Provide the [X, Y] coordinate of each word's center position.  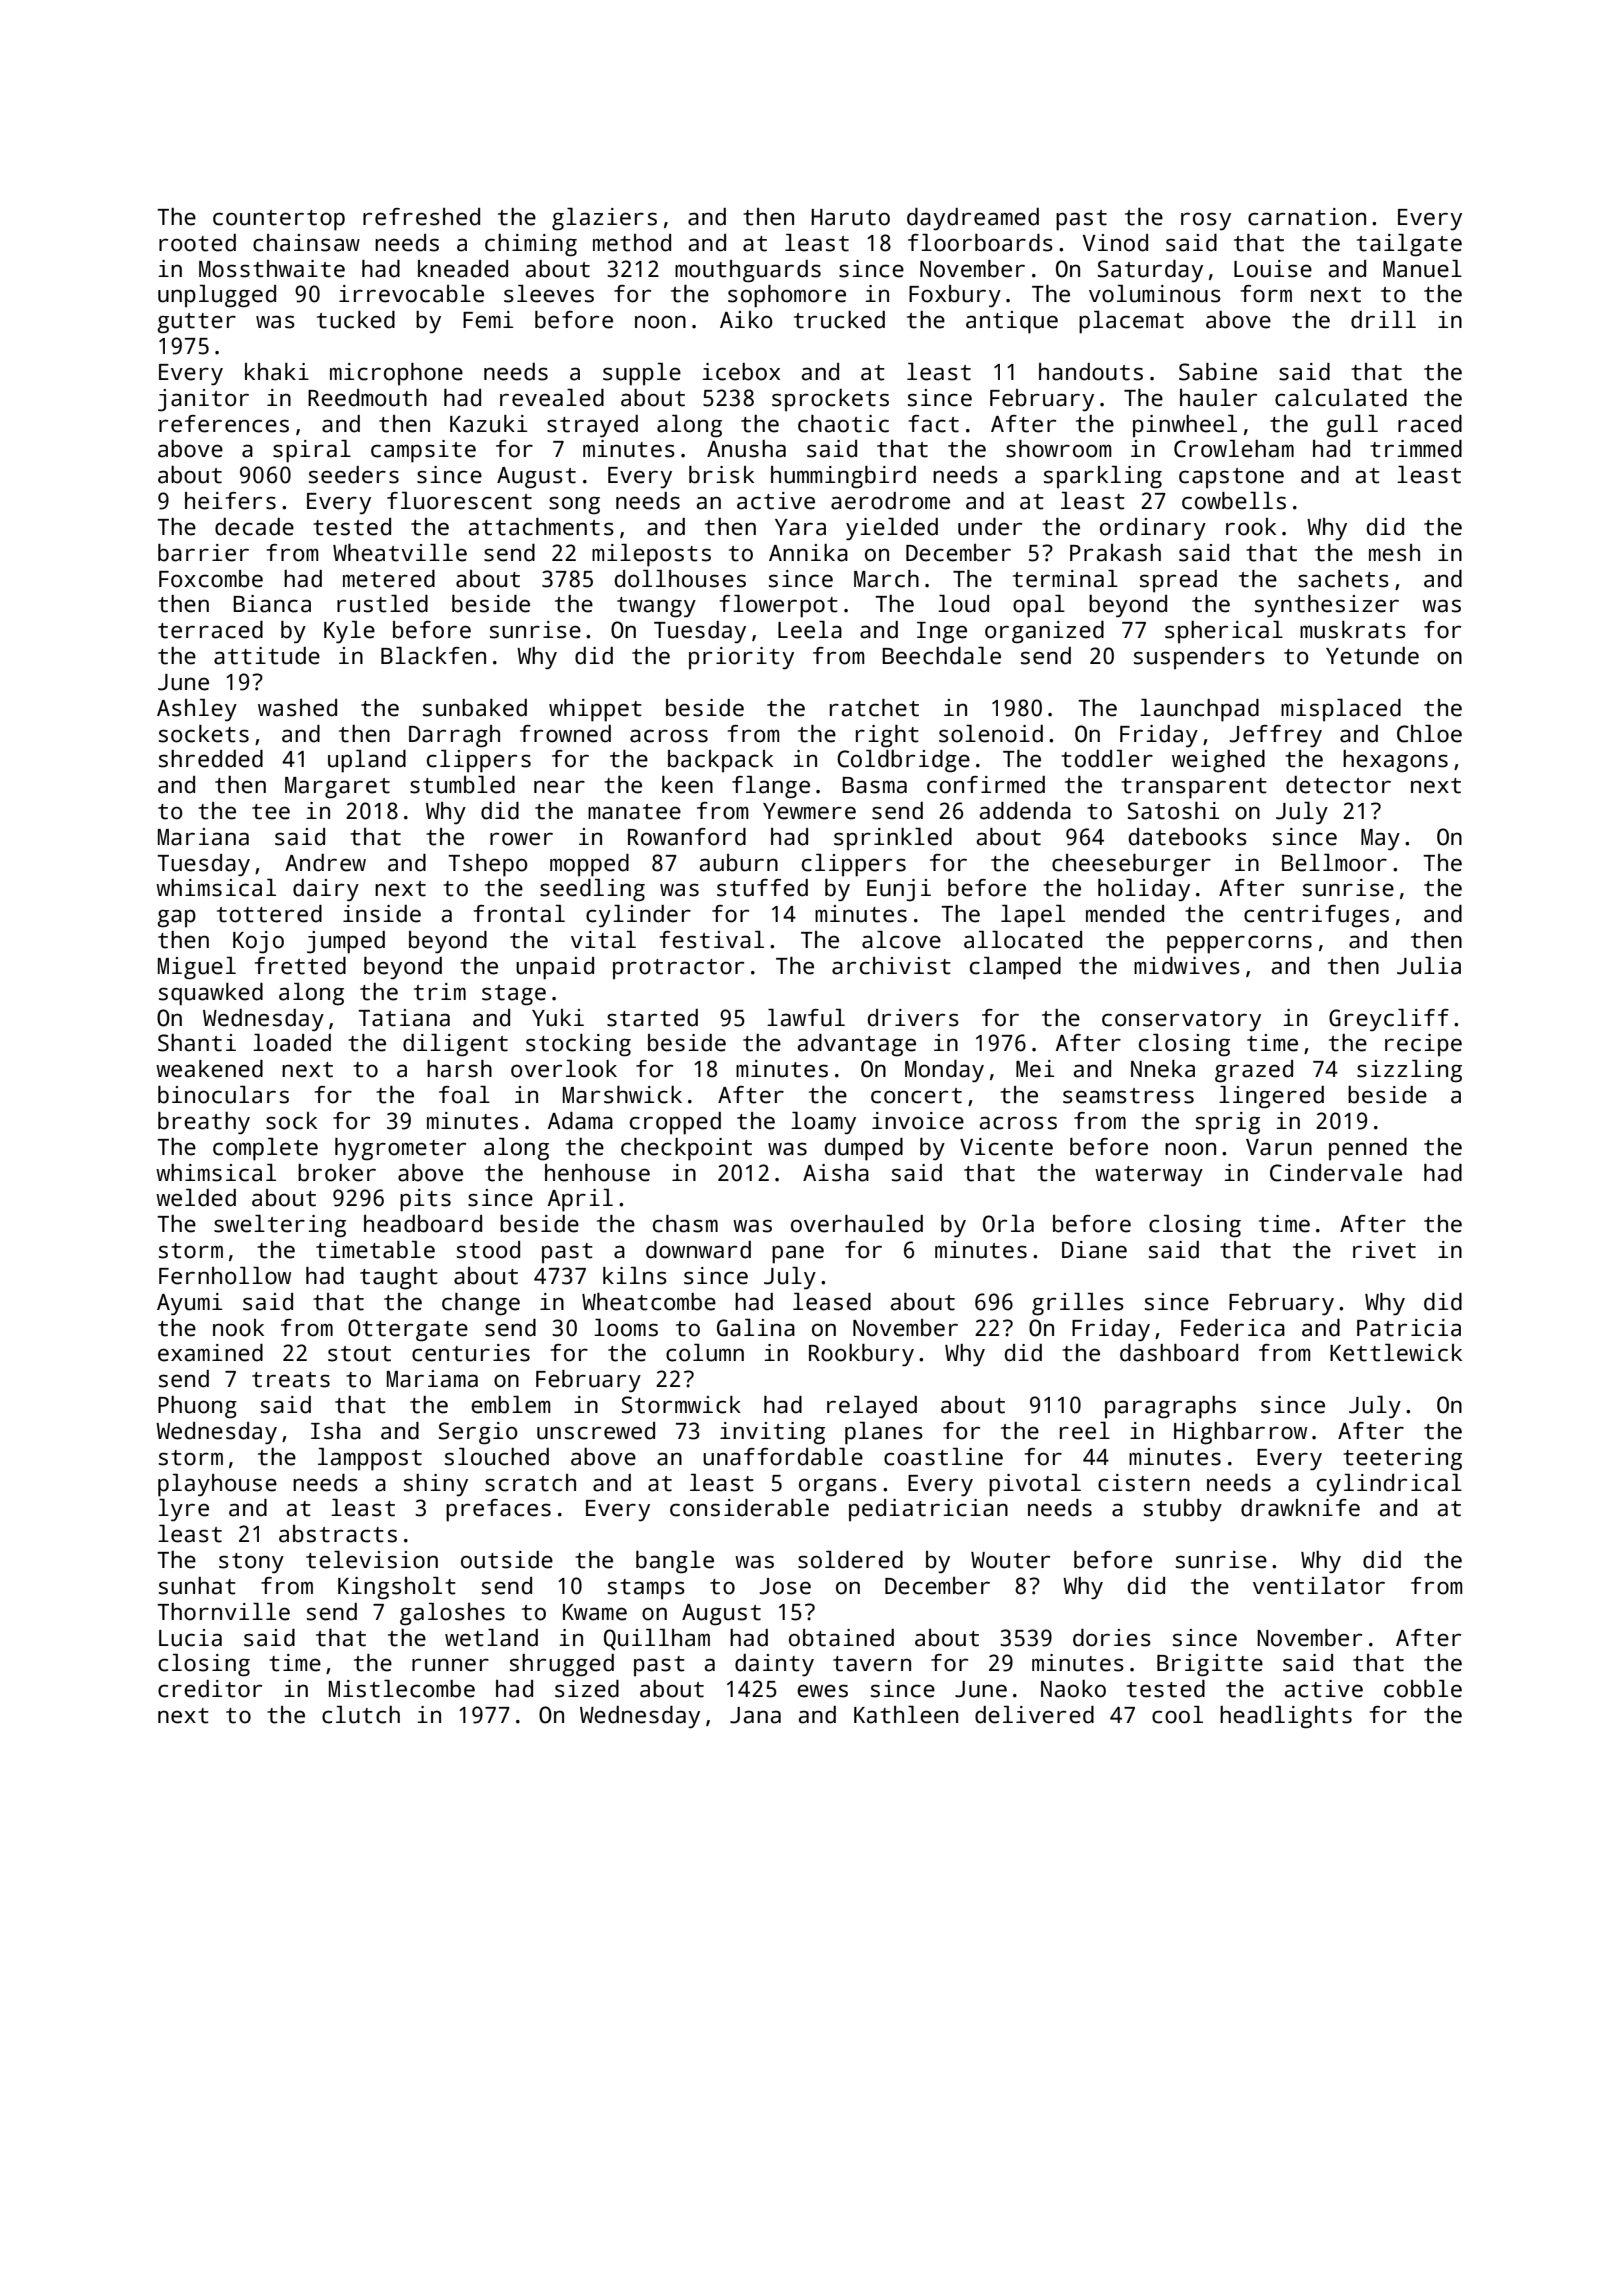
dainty [774, 1665]
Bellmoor [1334, 863]
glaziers [604, 219]
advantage [856, 1045]
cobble [1423, 1689]
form [1266, 294]
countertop [279, 220]
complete [265, 1149]
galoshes [452, 1614]
